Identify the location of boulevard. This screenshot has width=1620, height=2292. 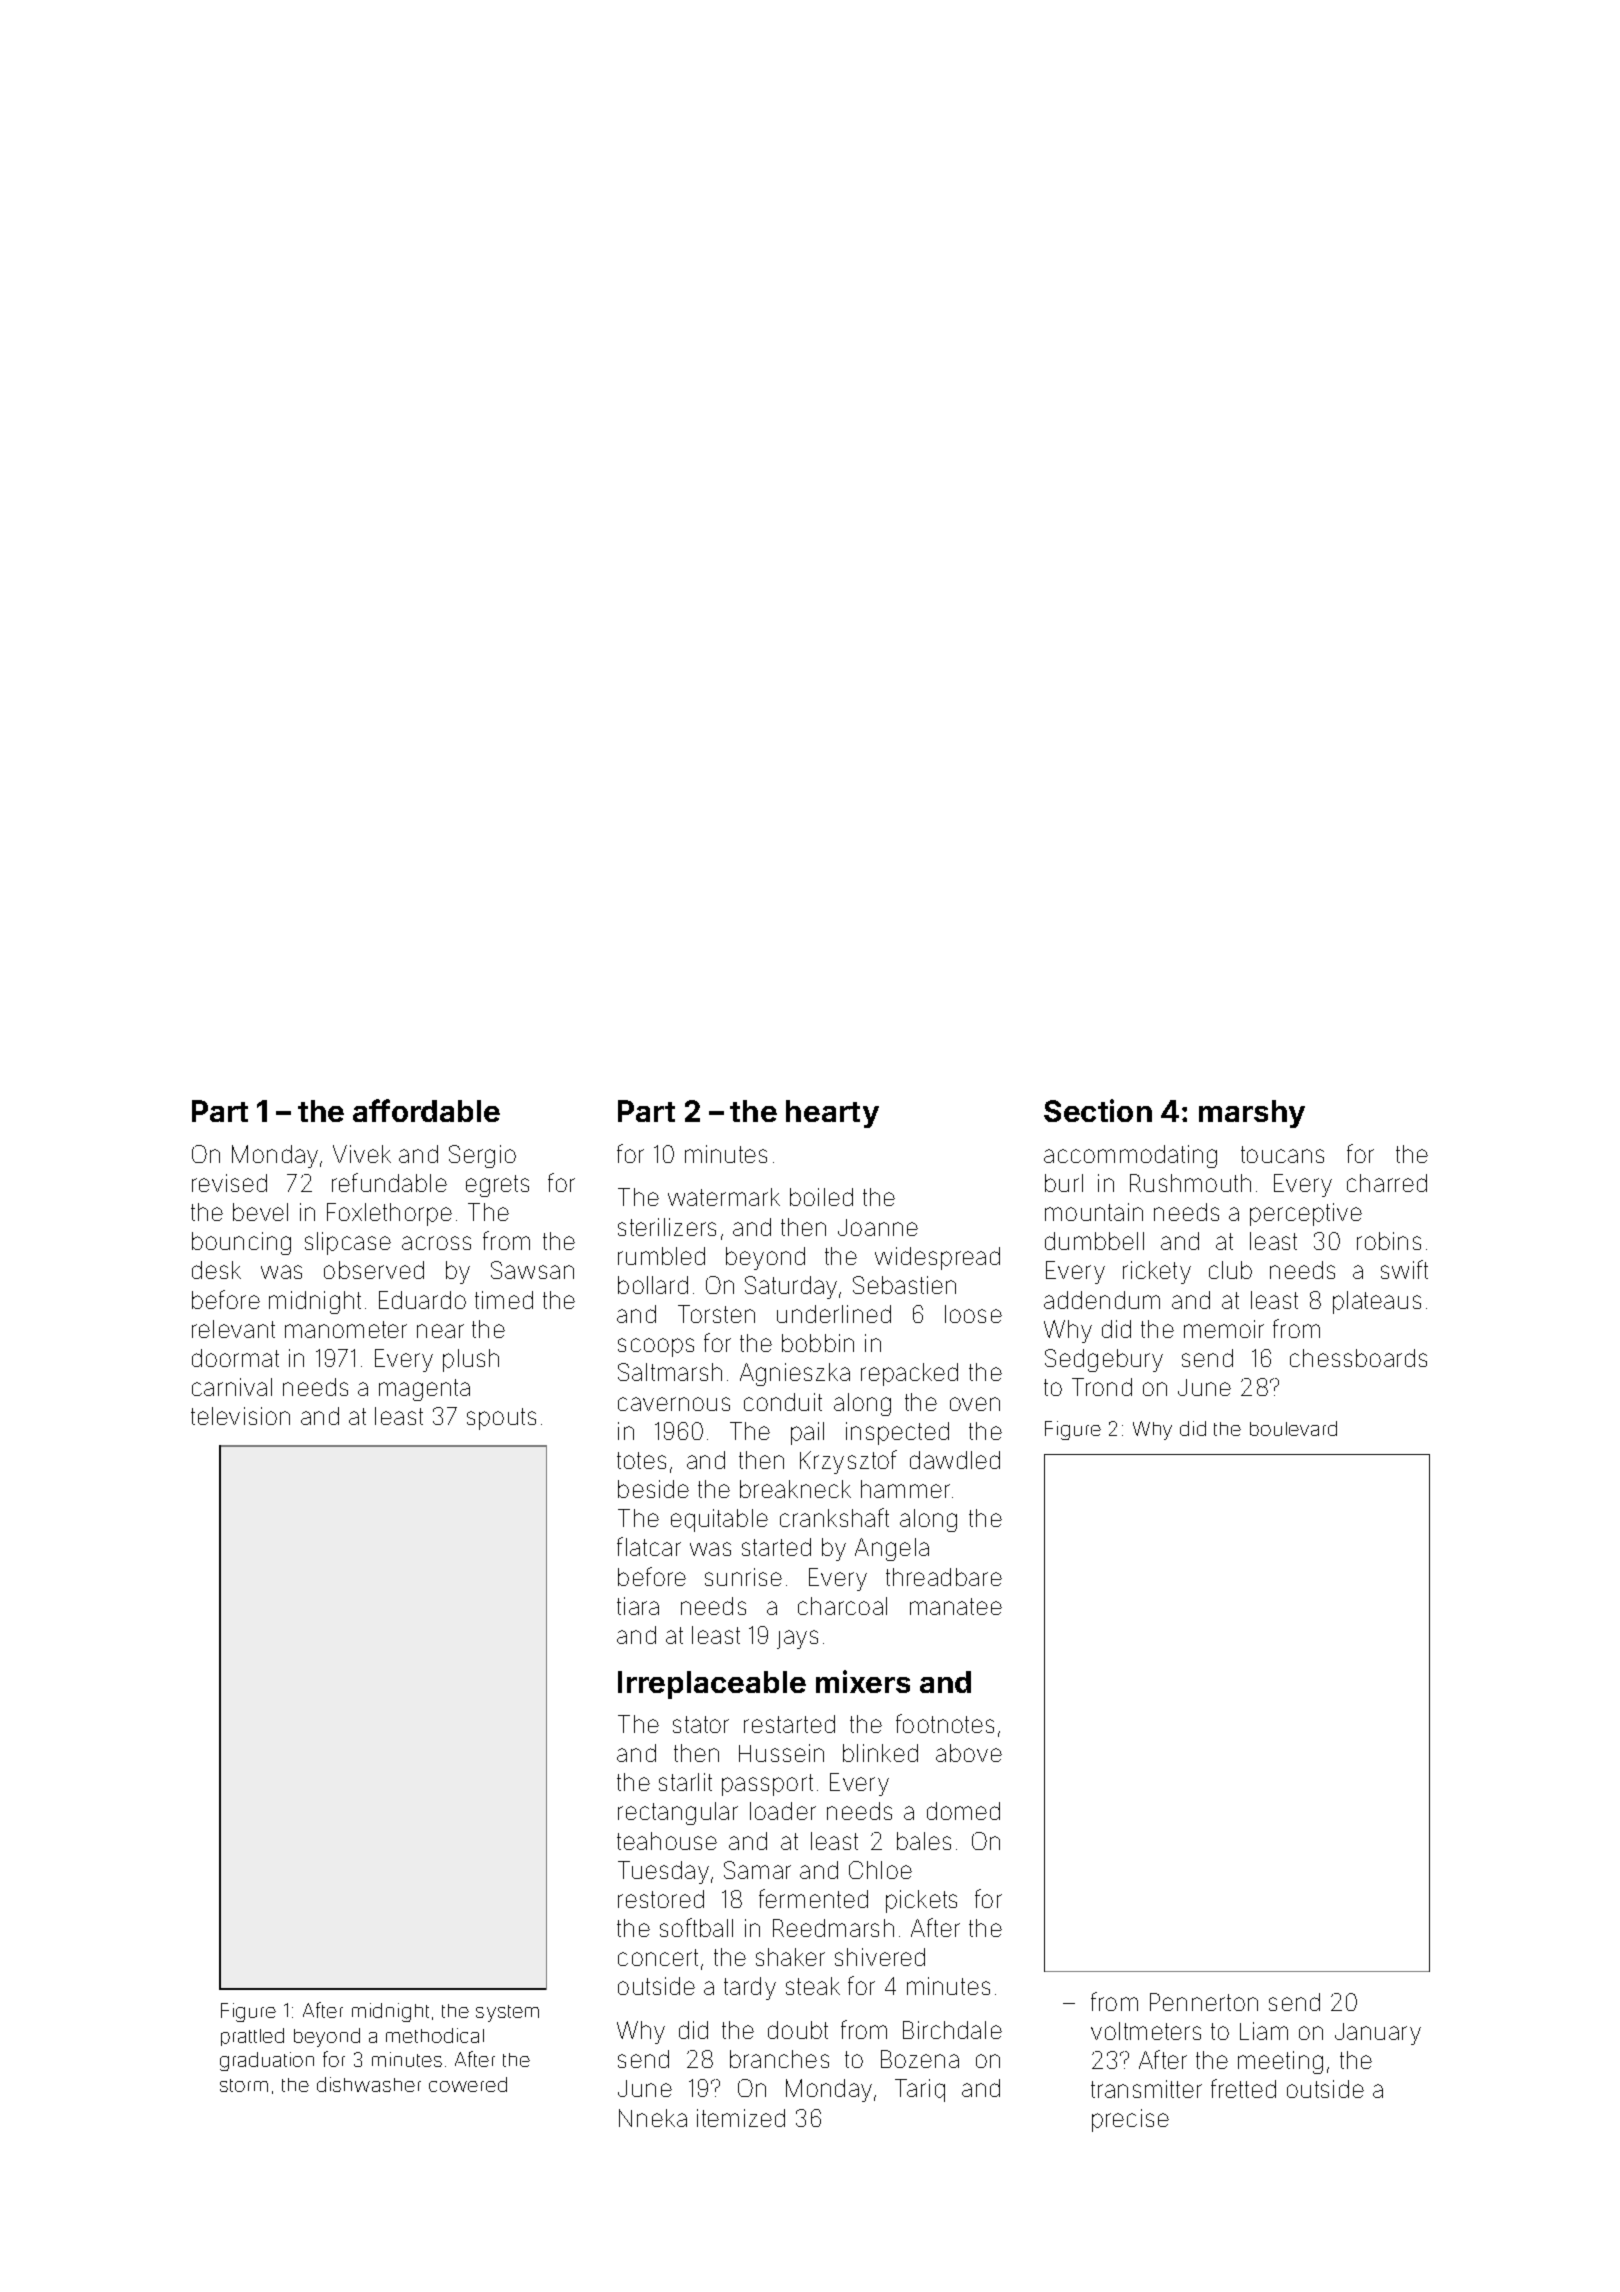
(1293, 1428).
